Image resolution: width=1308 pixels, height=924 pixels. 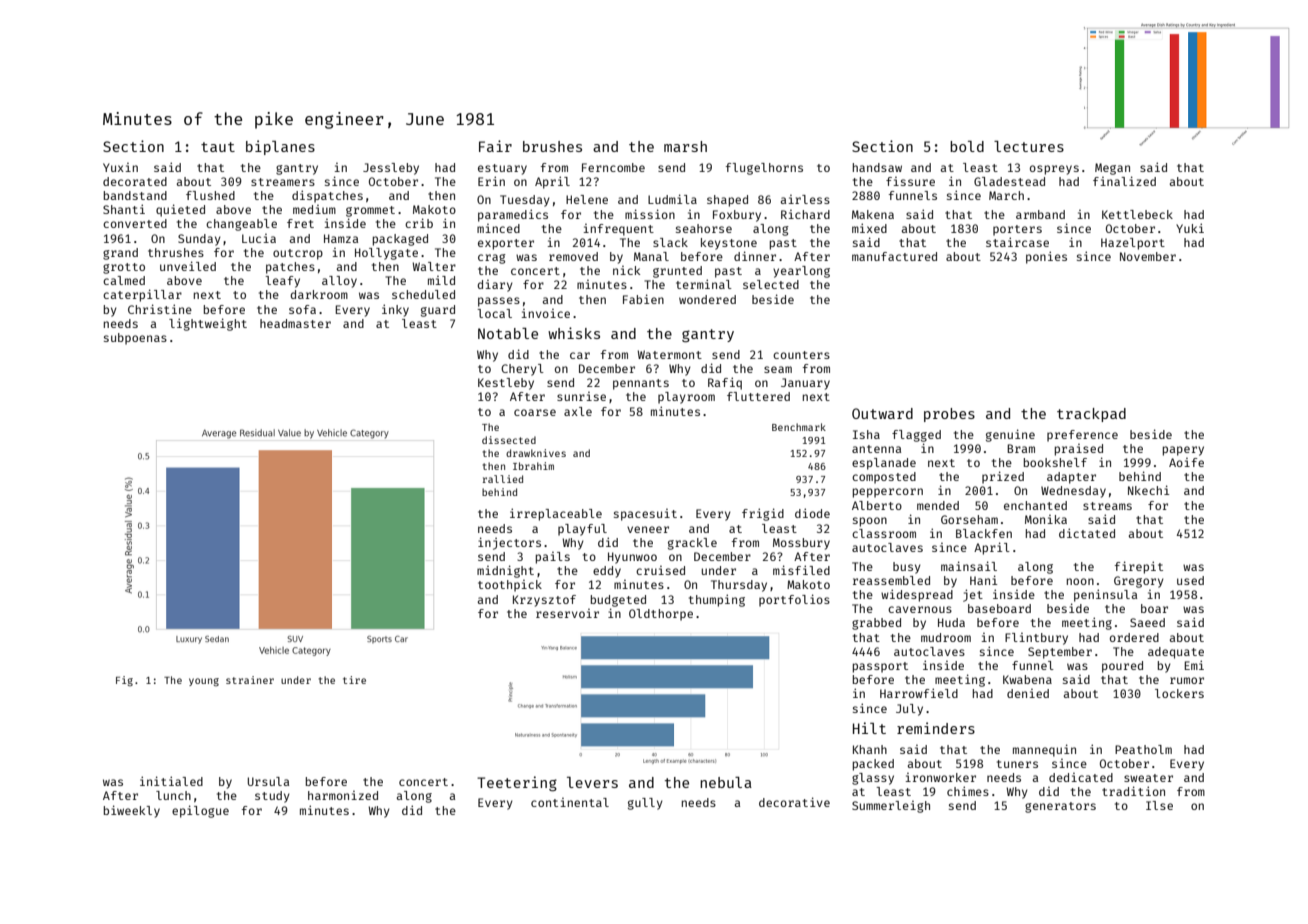 What do you see at coordinates (764, 169) in the document?
I see `flugelhorns` at bounding box center [764, 169].
